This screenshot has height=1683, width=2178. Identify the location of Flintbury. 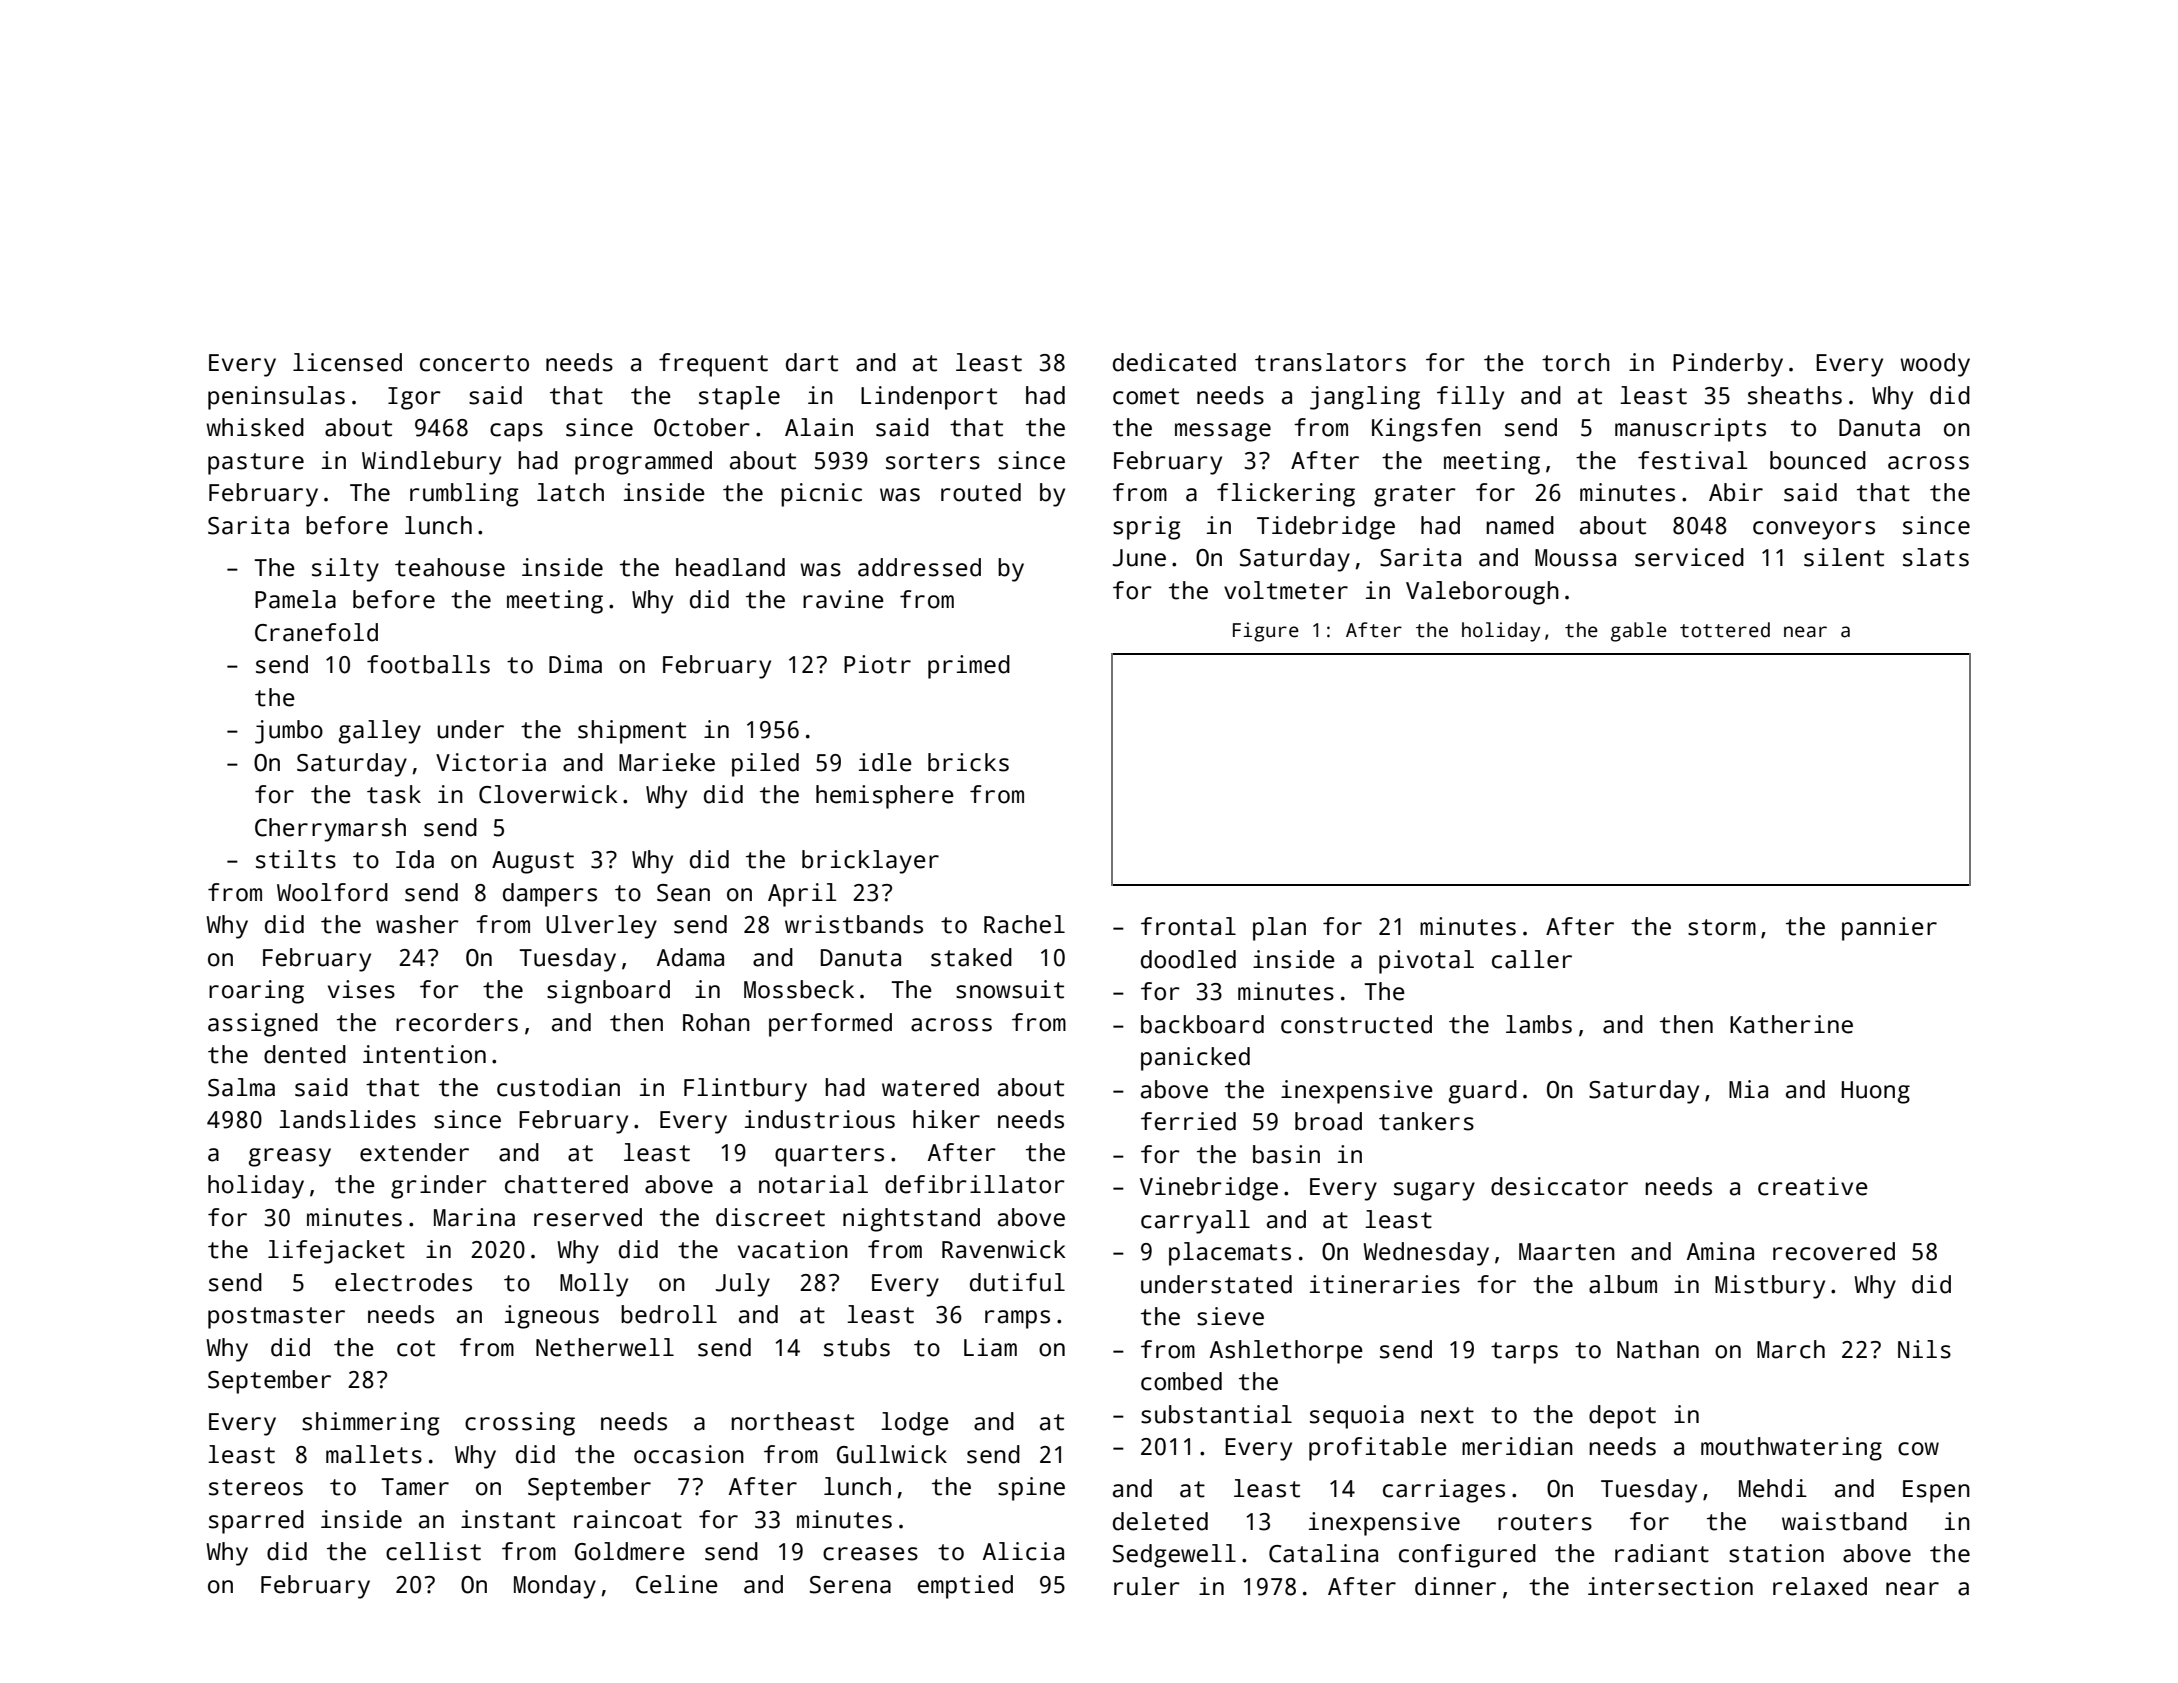
(745, 1090).
